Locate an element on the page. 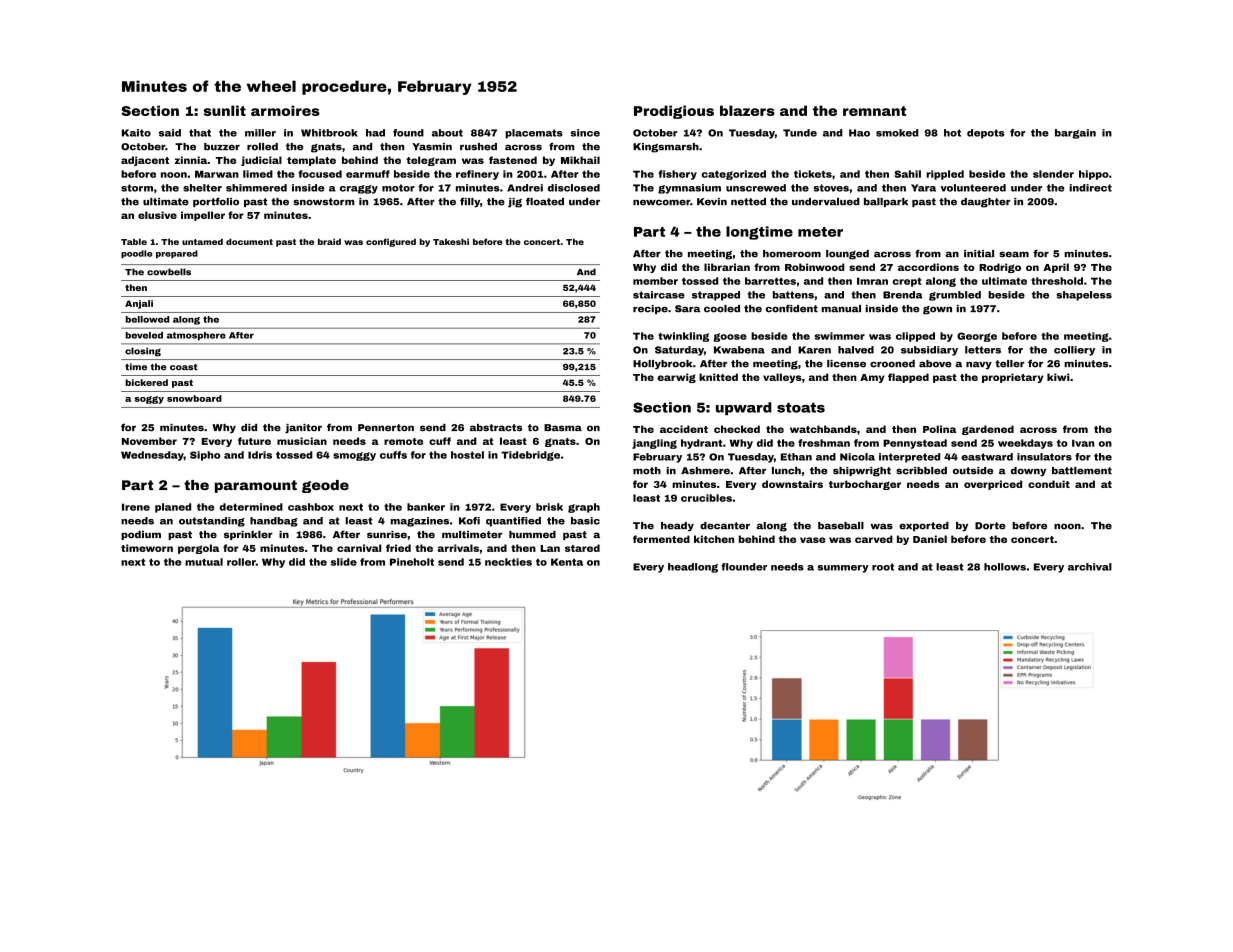 The width and height of the page is (1233, 952). planed is located at coordinates (173, 508).
